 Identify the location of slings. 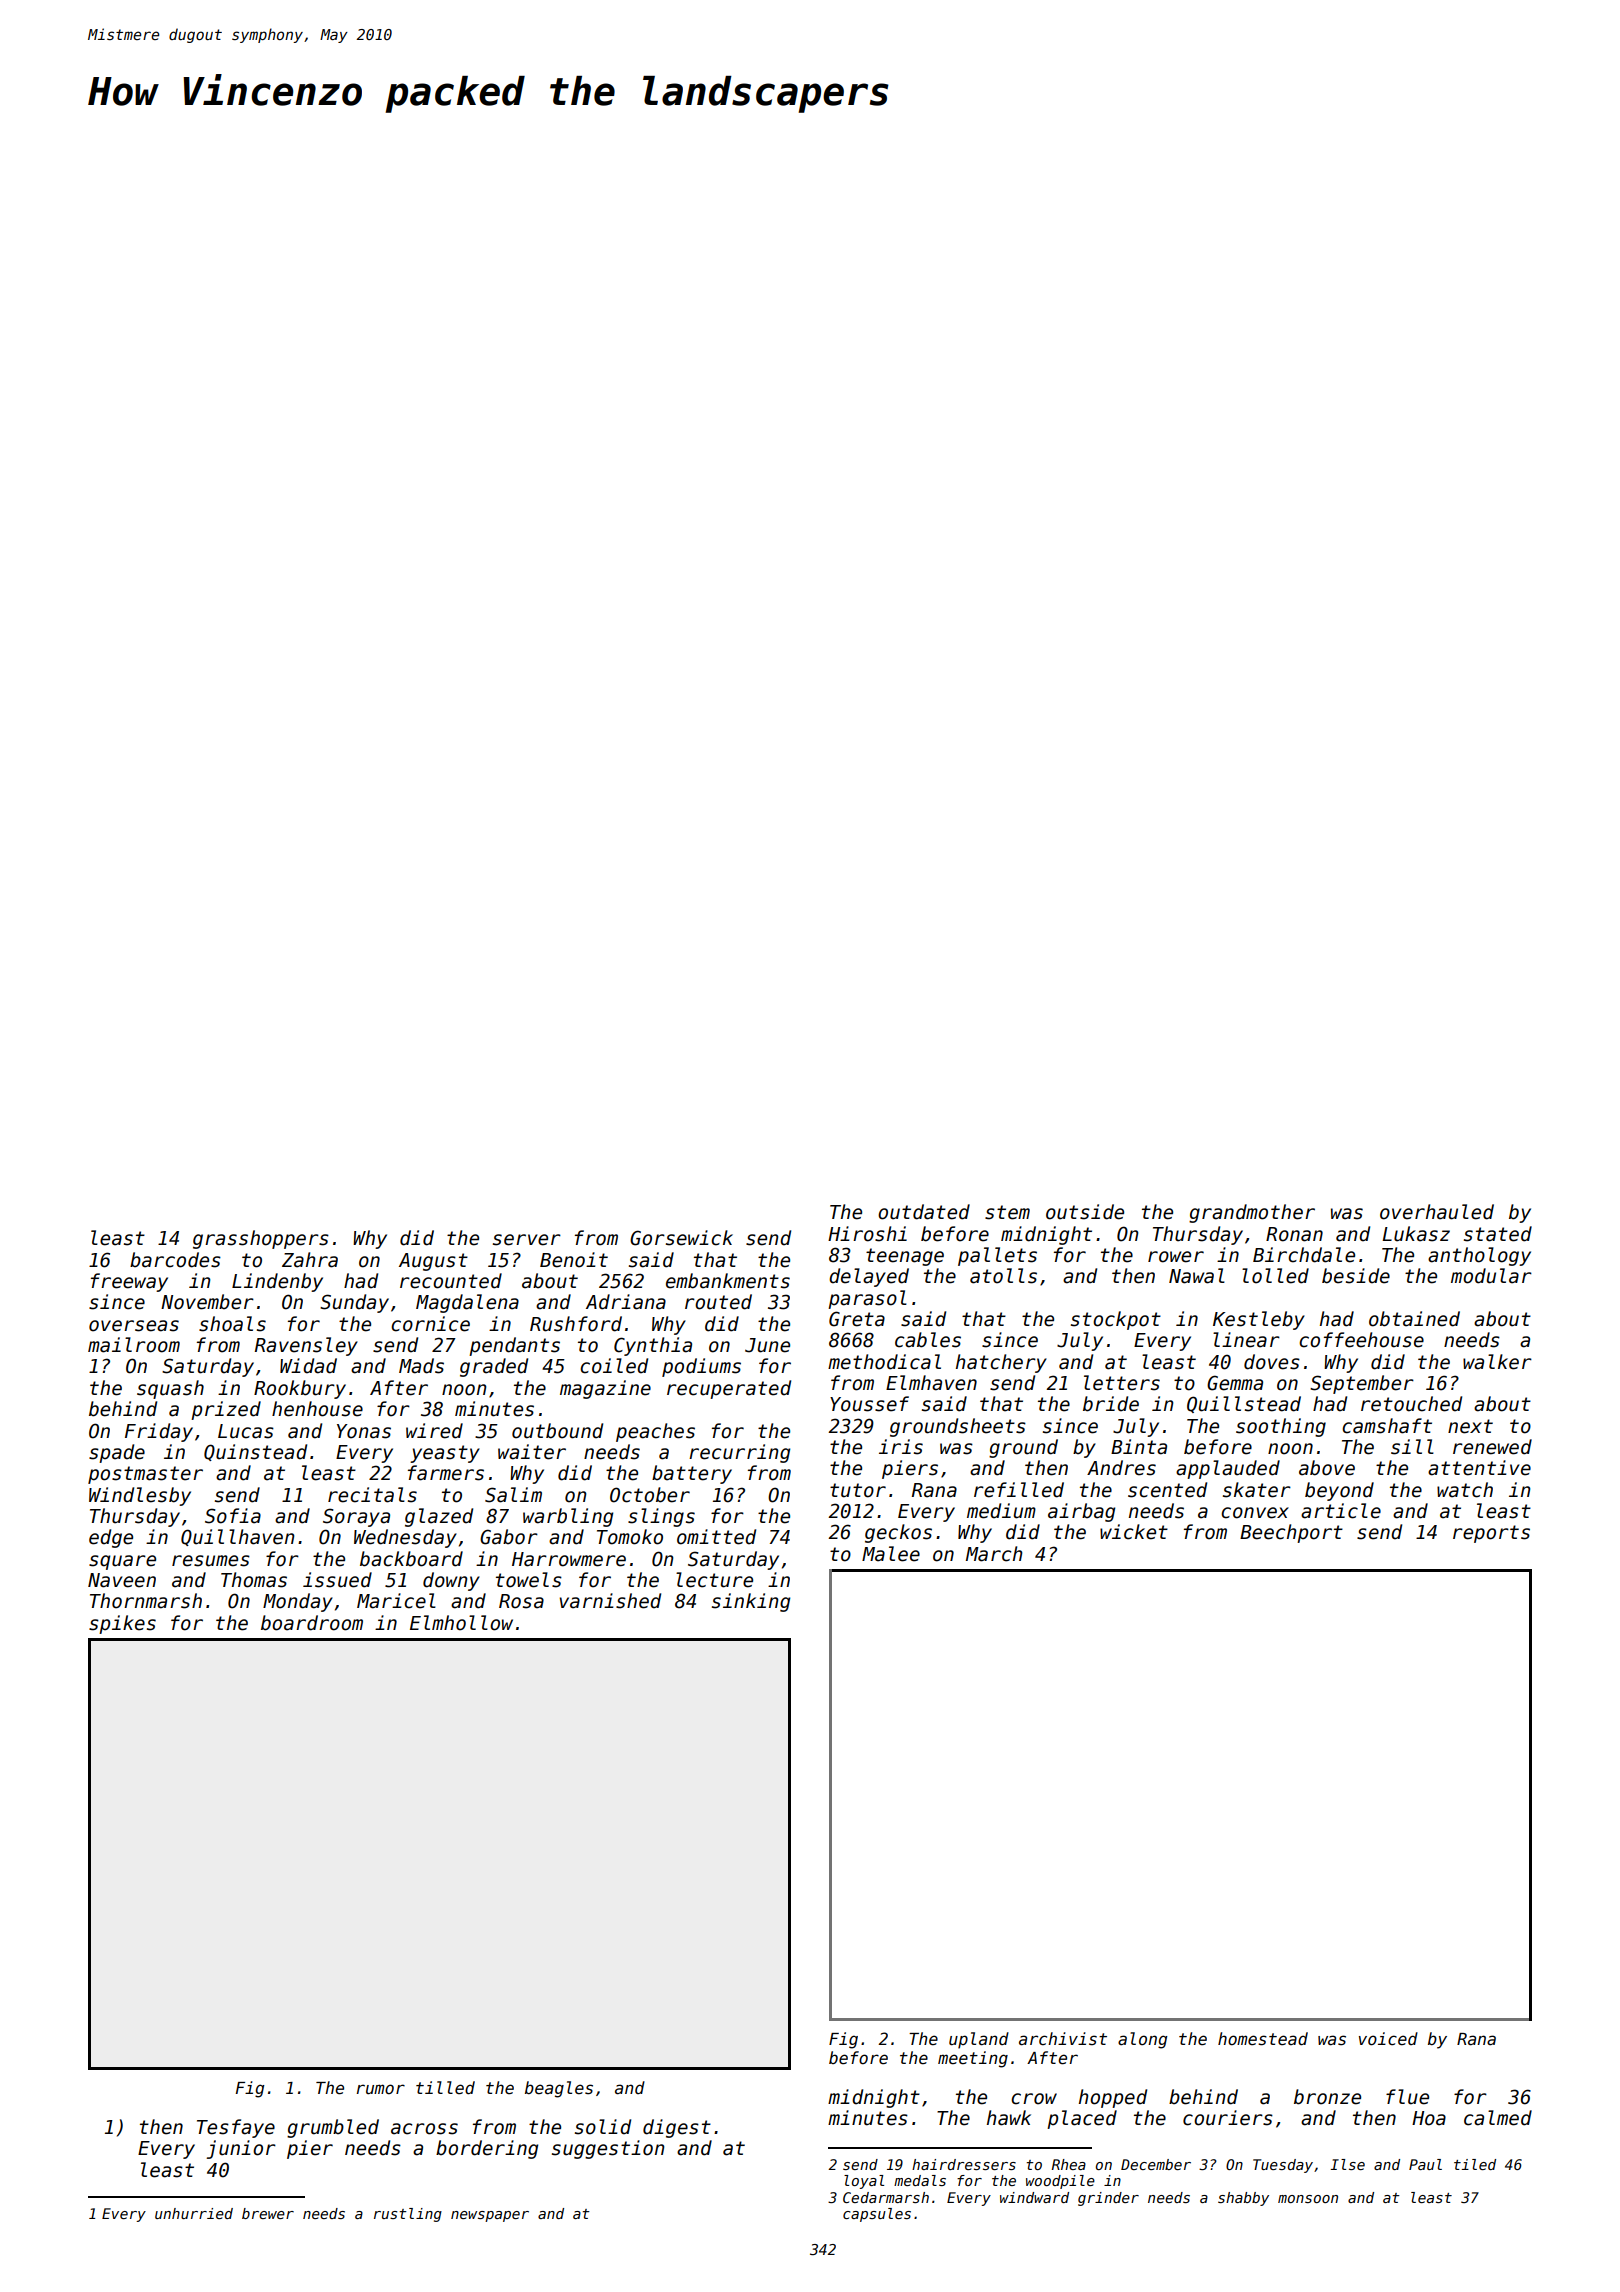
(661, 1517).
